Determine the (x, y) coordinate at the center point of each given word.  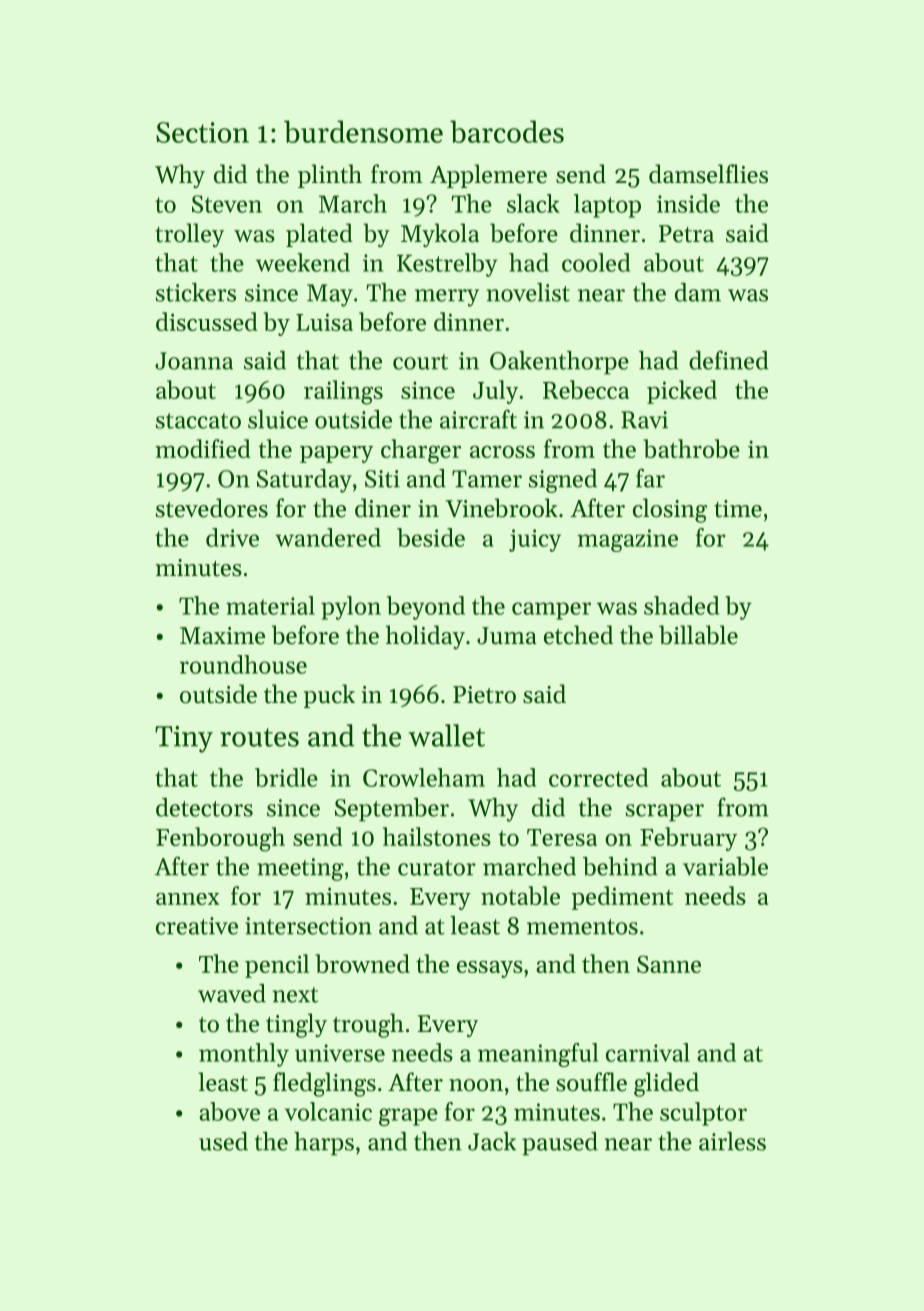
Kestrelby (447, 265)
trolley (189, 235)
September (392, 810)
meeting (300, 869)
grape (408, 1117)
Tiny (184, 739)
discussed (207, 321)
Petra (686, 234)
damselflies (708, 174)
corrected (598, 777)
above (229, 1111)
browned (362, 963)
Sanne (669, 964)
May (330, 295)
